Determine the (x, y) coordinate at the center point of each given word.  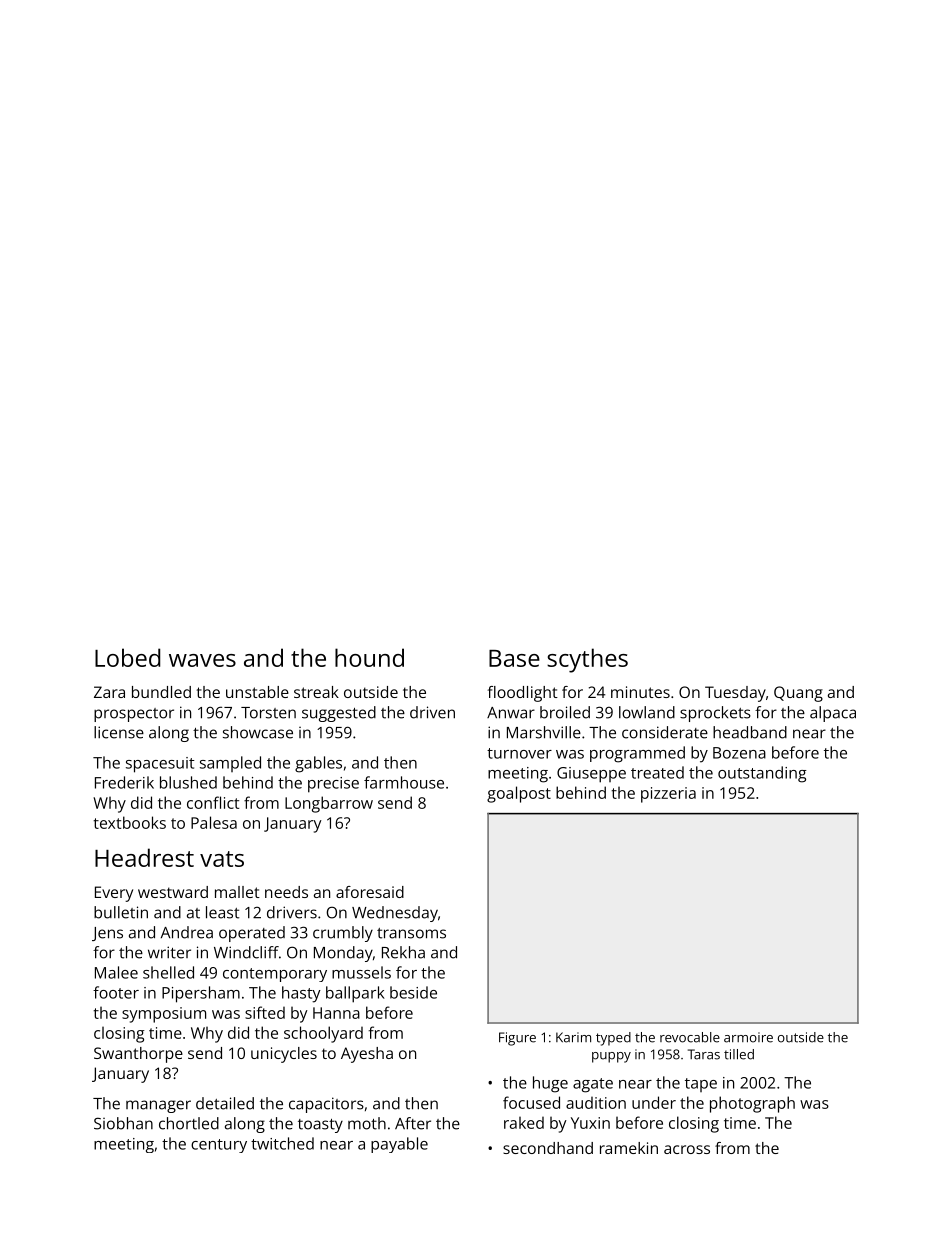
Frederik (124, 782)
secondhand (548, 1148)
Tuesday (735, 694)
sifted (265, 1012)
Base (514, 658)
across (687, 1149)
